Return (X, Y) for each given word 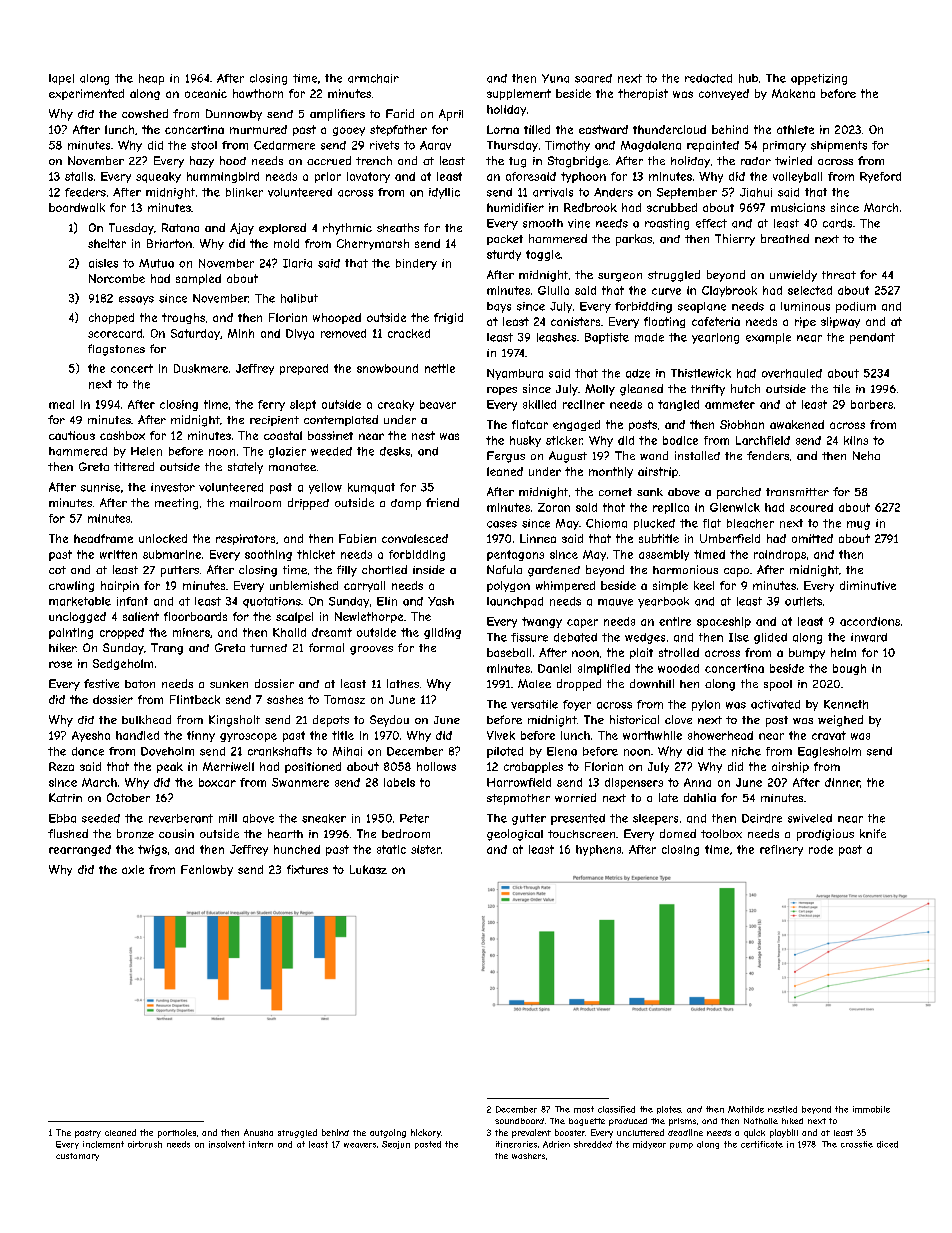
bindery (416, 264)
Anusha (258, 1132)
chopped (111, 318)
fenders (768, 455)
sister (426, 849)
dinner (842, 782)
